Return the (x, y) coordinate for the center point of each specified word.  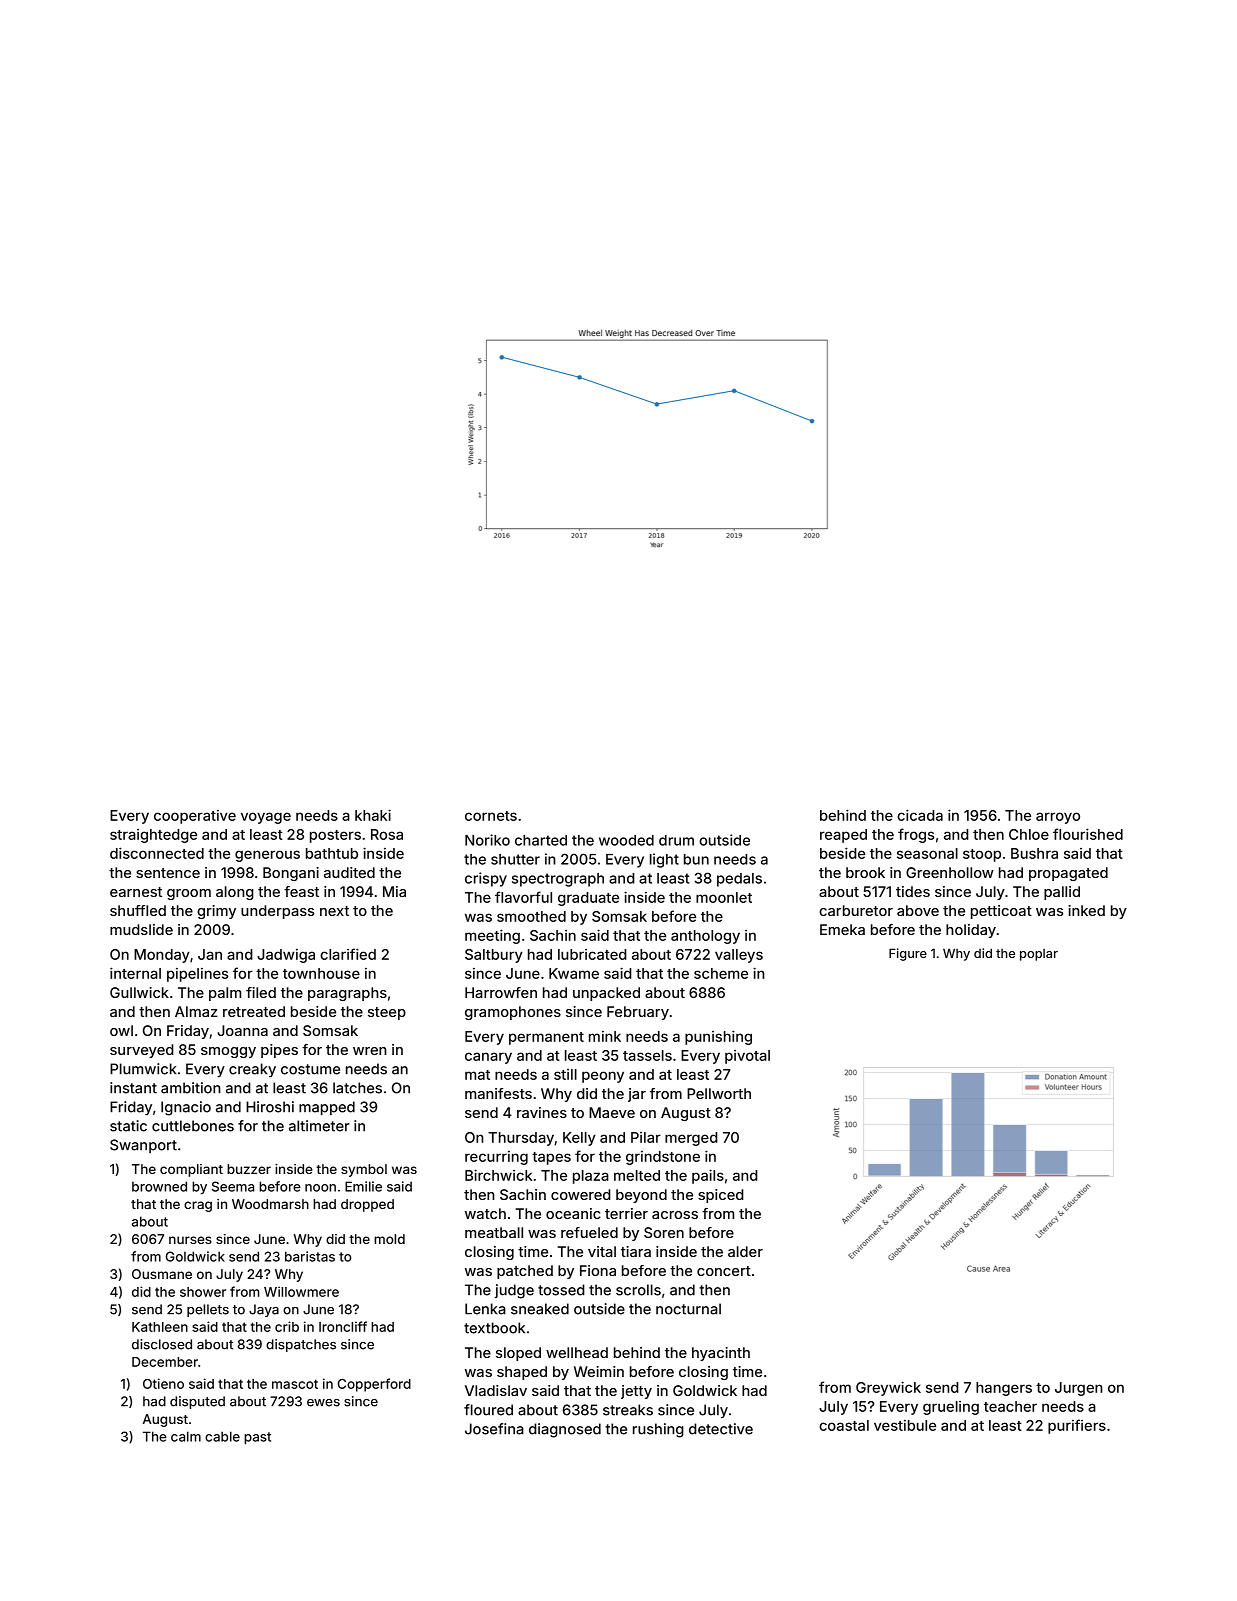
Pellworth (719, 1093)
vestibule (905, 1425)
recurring (496, 1158)
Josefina (494, 1429)
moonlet (724, 897)
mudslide (141, 929)
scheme (721, 973)
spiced (721, 1196)
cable (222, 1436)
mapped (327, 1108)
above (918, 910)
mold (389, 1239)
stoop (982, 855)
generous (267, 856)
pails (708, 1176)
